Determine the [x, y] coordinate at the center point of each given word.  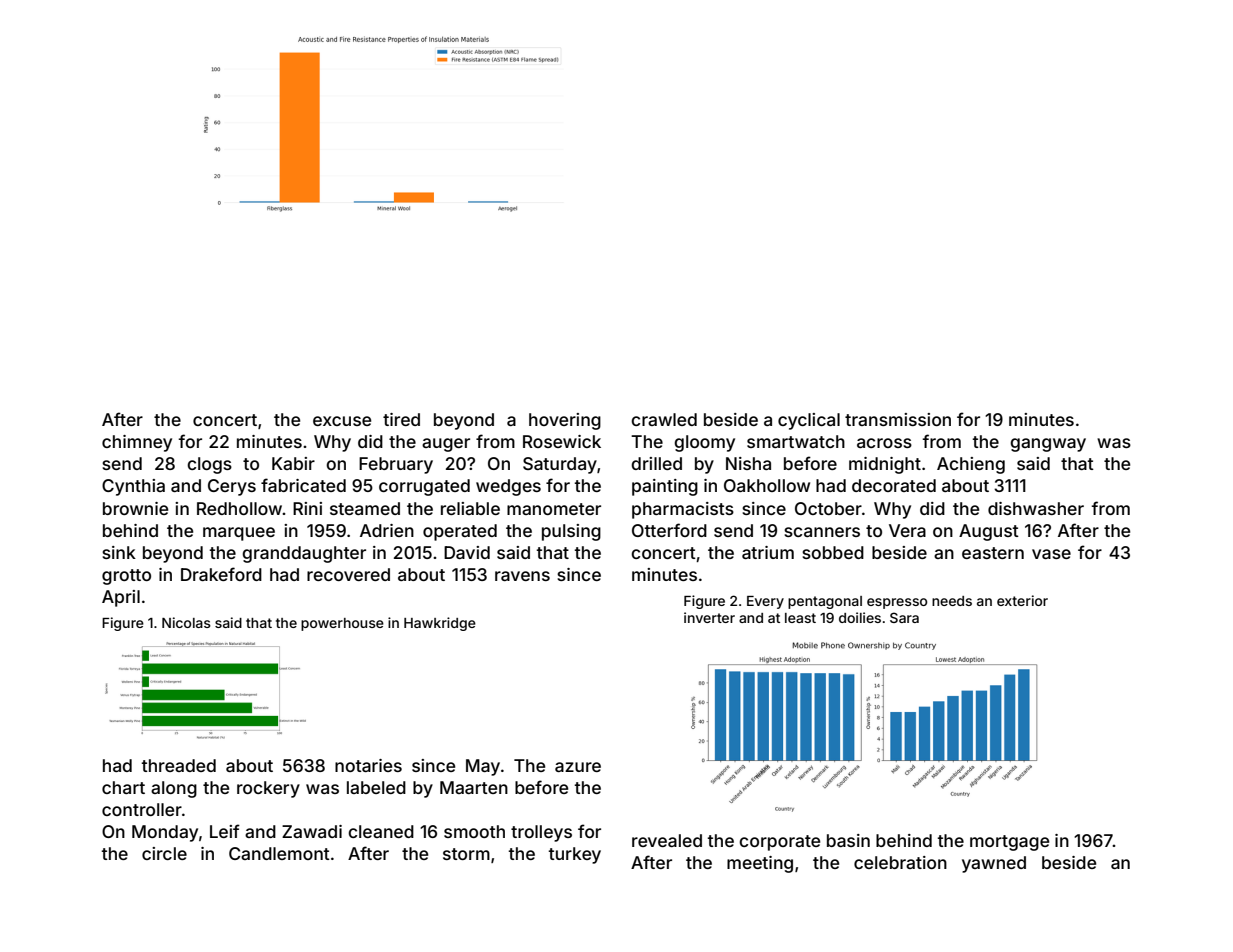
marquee [239, 534]
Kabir [293, 463]
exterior [1022, 600]
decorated [894, 485]
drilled [656, 463]
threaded [178, 765]
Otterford [669, 530]
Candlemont [279, 853]
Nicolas [186, 622]
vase [1051, 554]
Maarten [474, 787]
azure [578, 767]
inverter [709, 617]
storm [466, 854]
